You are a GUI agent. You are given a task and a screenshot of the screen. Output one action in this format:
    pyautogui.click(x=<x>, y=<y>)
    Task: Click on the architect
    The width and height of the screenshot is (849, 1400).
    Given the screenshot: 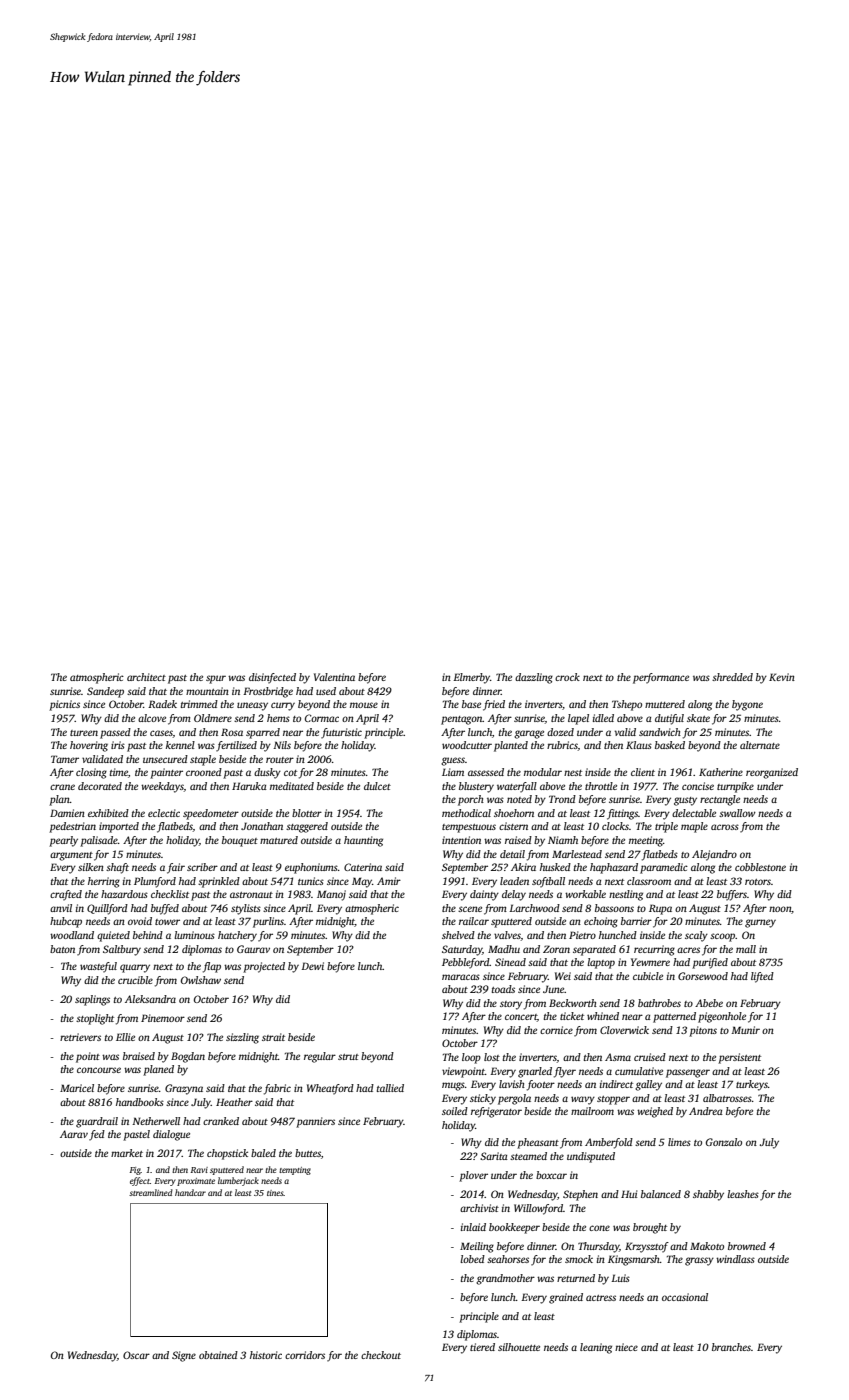 What is the action you would take?
    pyautogui.click(x=146, y=677)
